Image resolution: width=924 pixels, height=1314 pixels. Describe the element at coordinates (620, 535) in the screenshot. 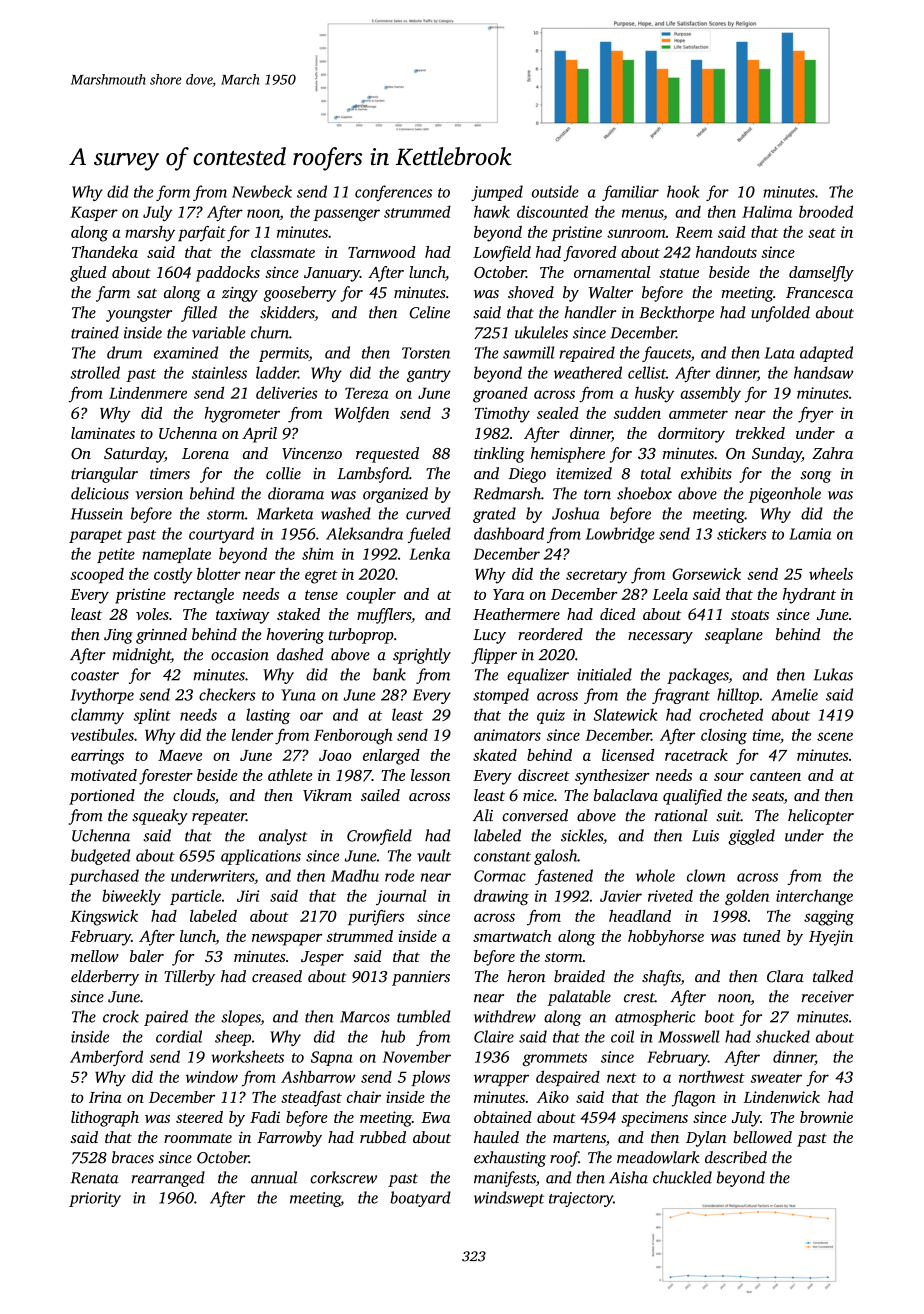

I see `Lowbridge` at that location.
